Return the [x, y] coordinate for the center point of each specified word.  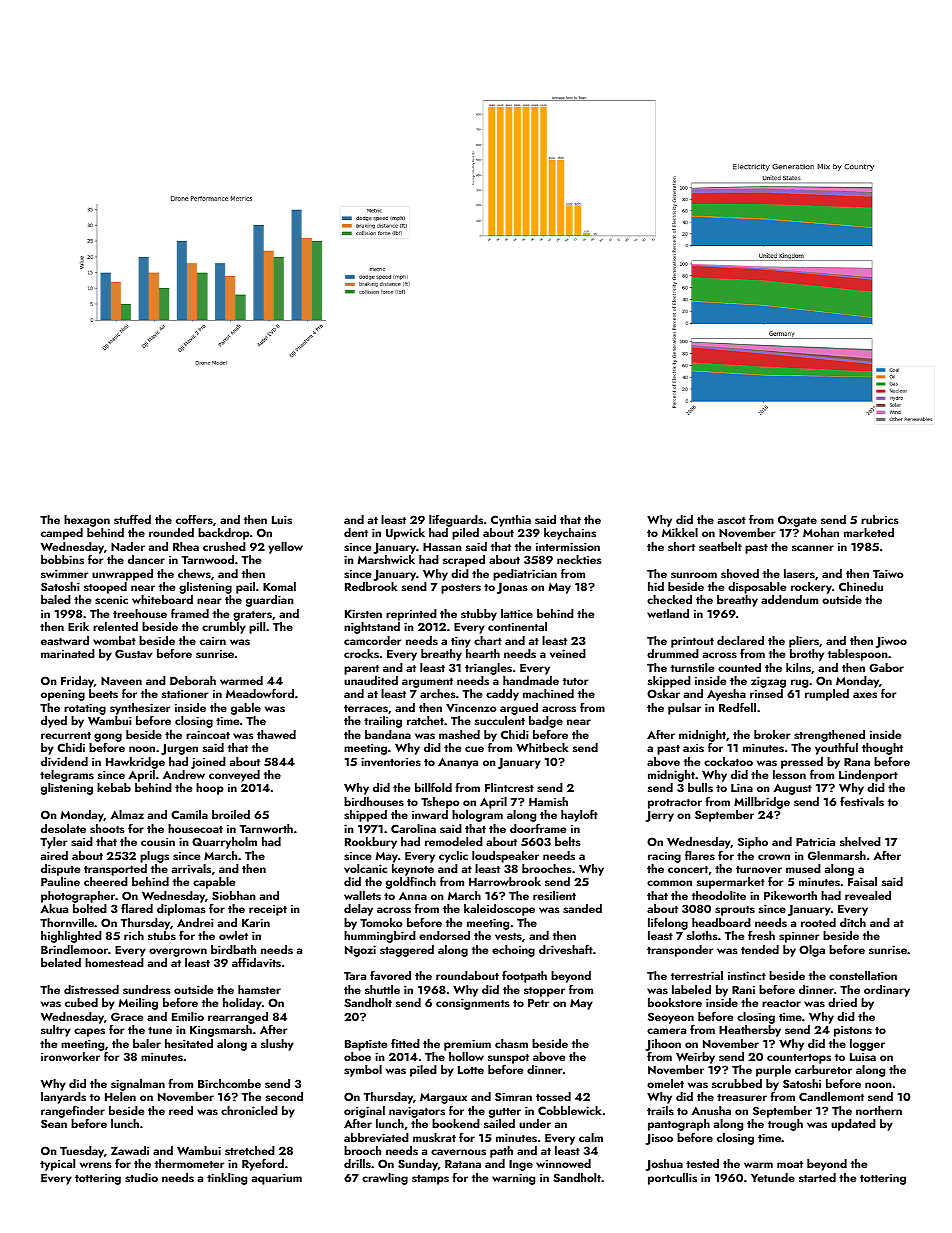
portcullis [672, 1179]
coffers [194, 519]
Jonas [512, 588]
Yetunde [773, 1177]
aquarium [277, 1179]
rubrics [880, 519]
